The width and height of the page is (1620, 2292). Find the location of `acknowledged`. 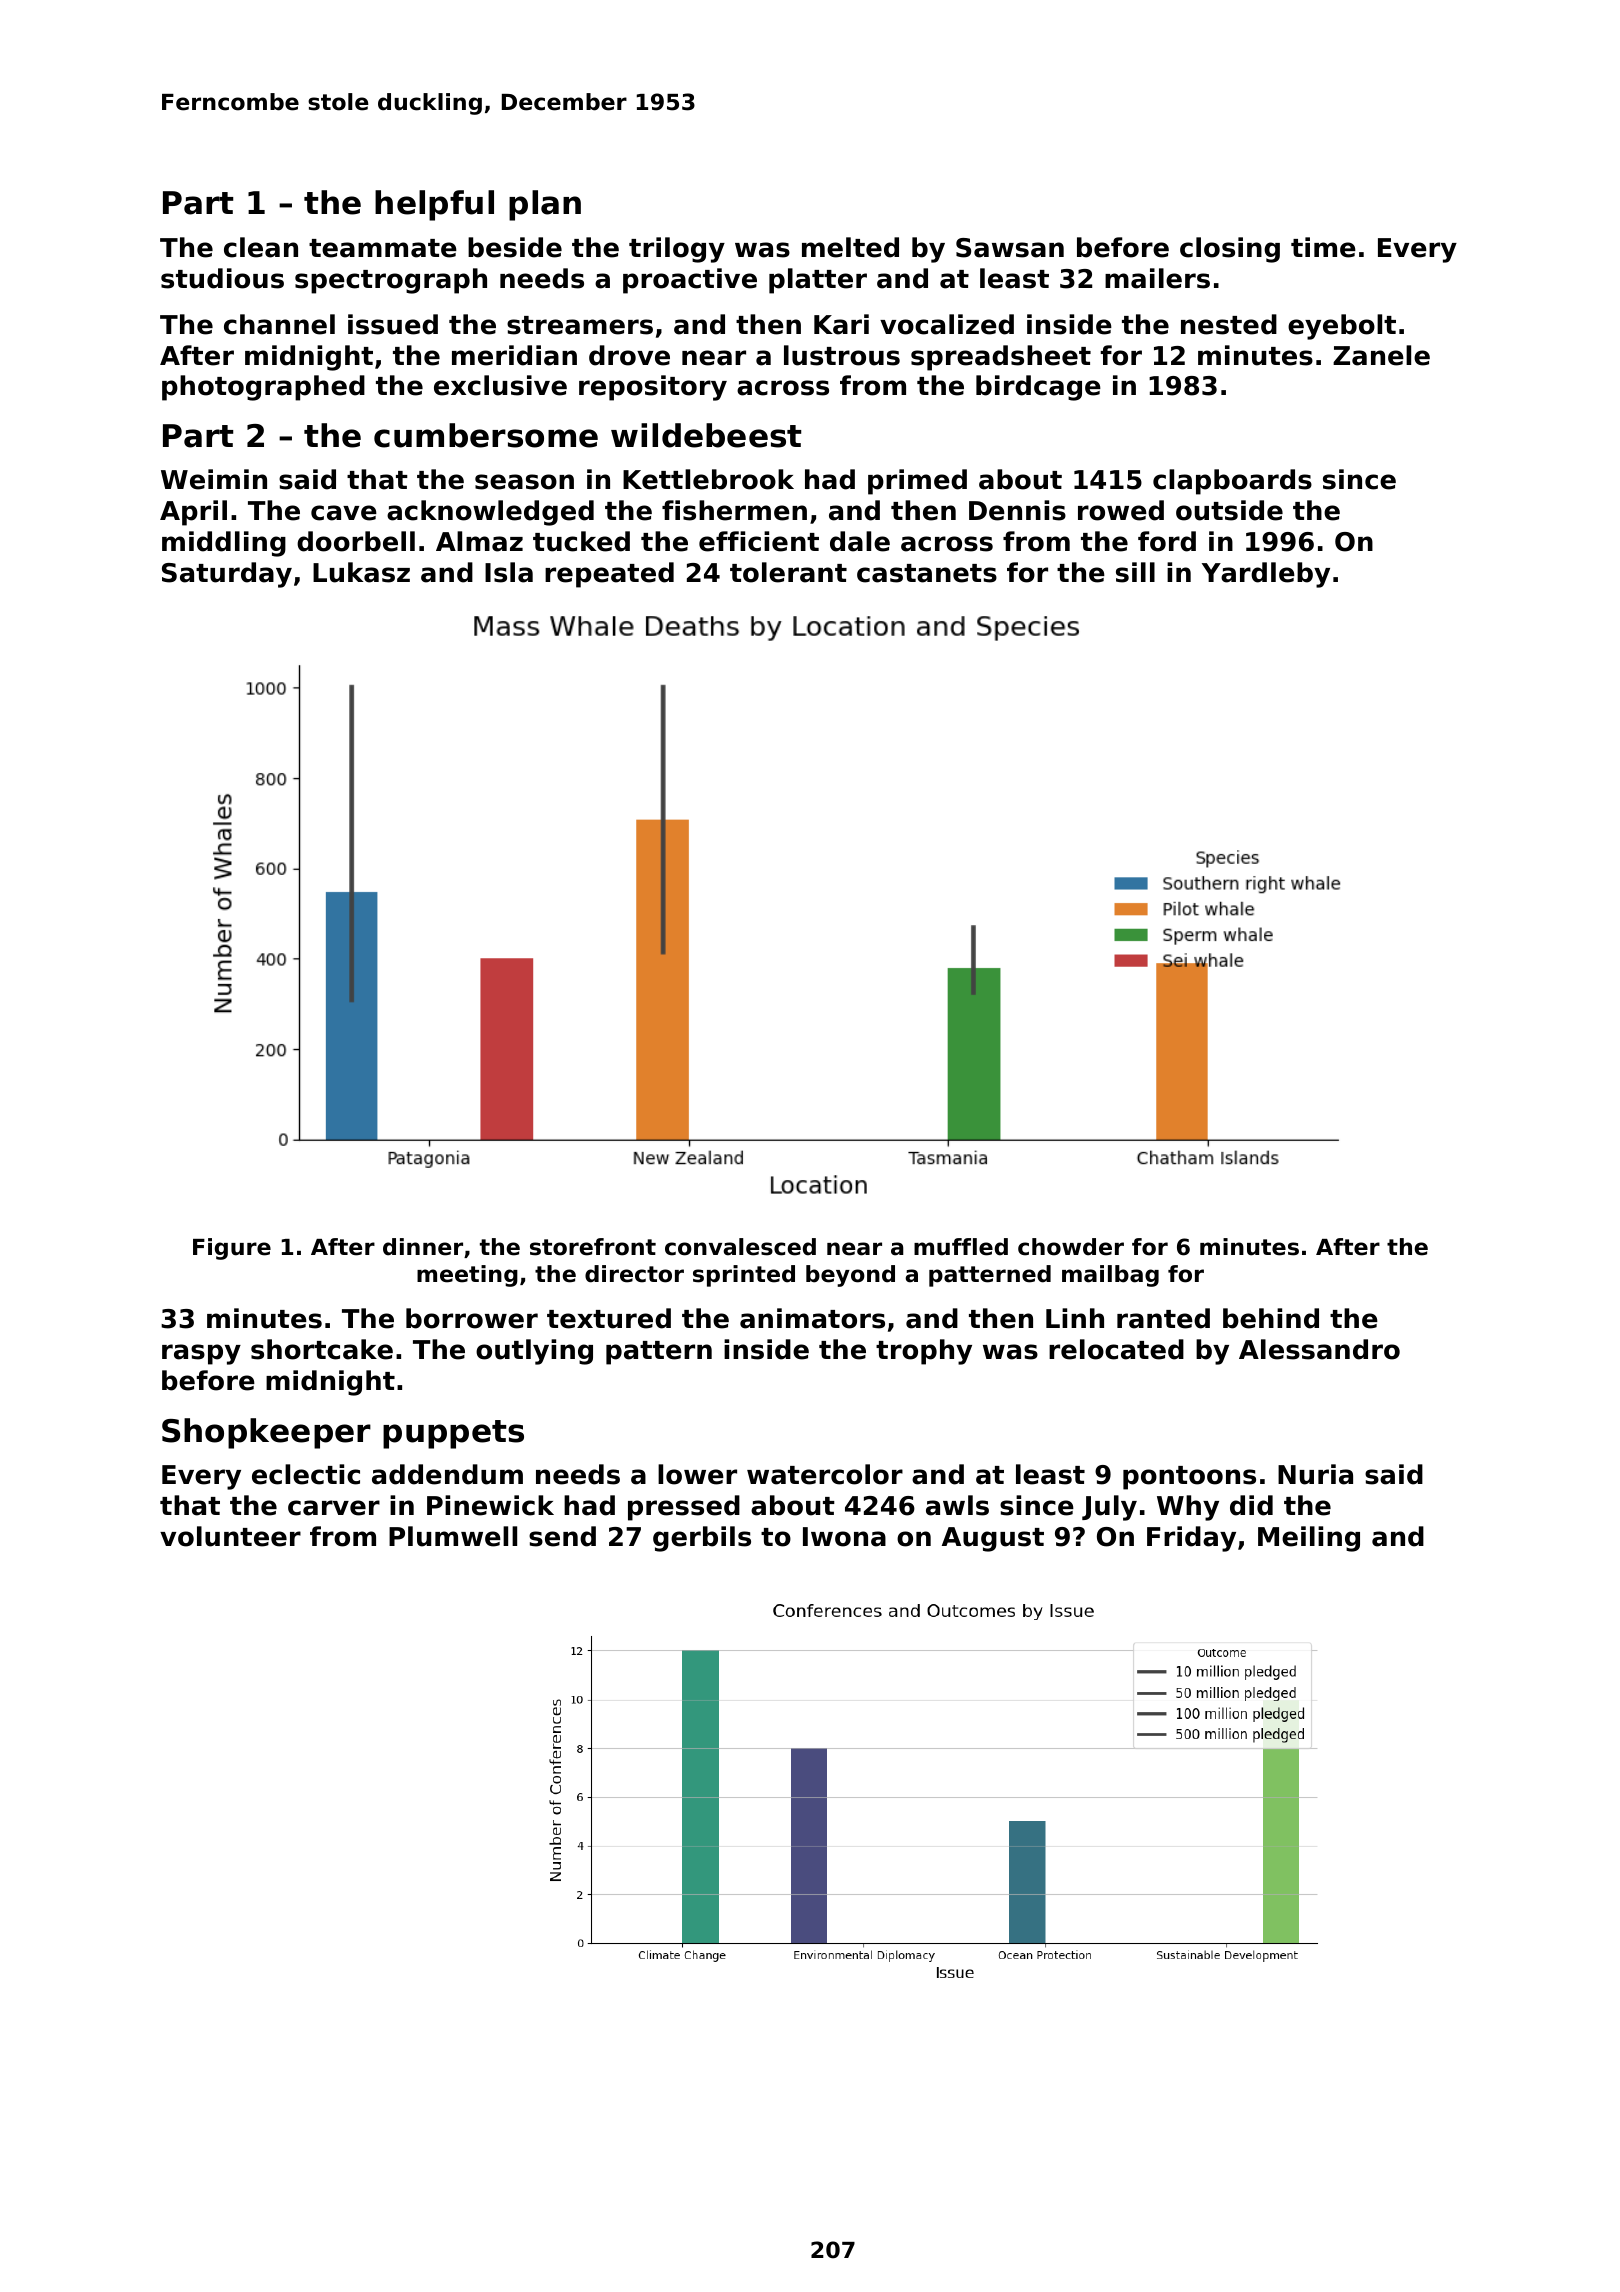

acknowledged is located at coordinates (490, 513).
